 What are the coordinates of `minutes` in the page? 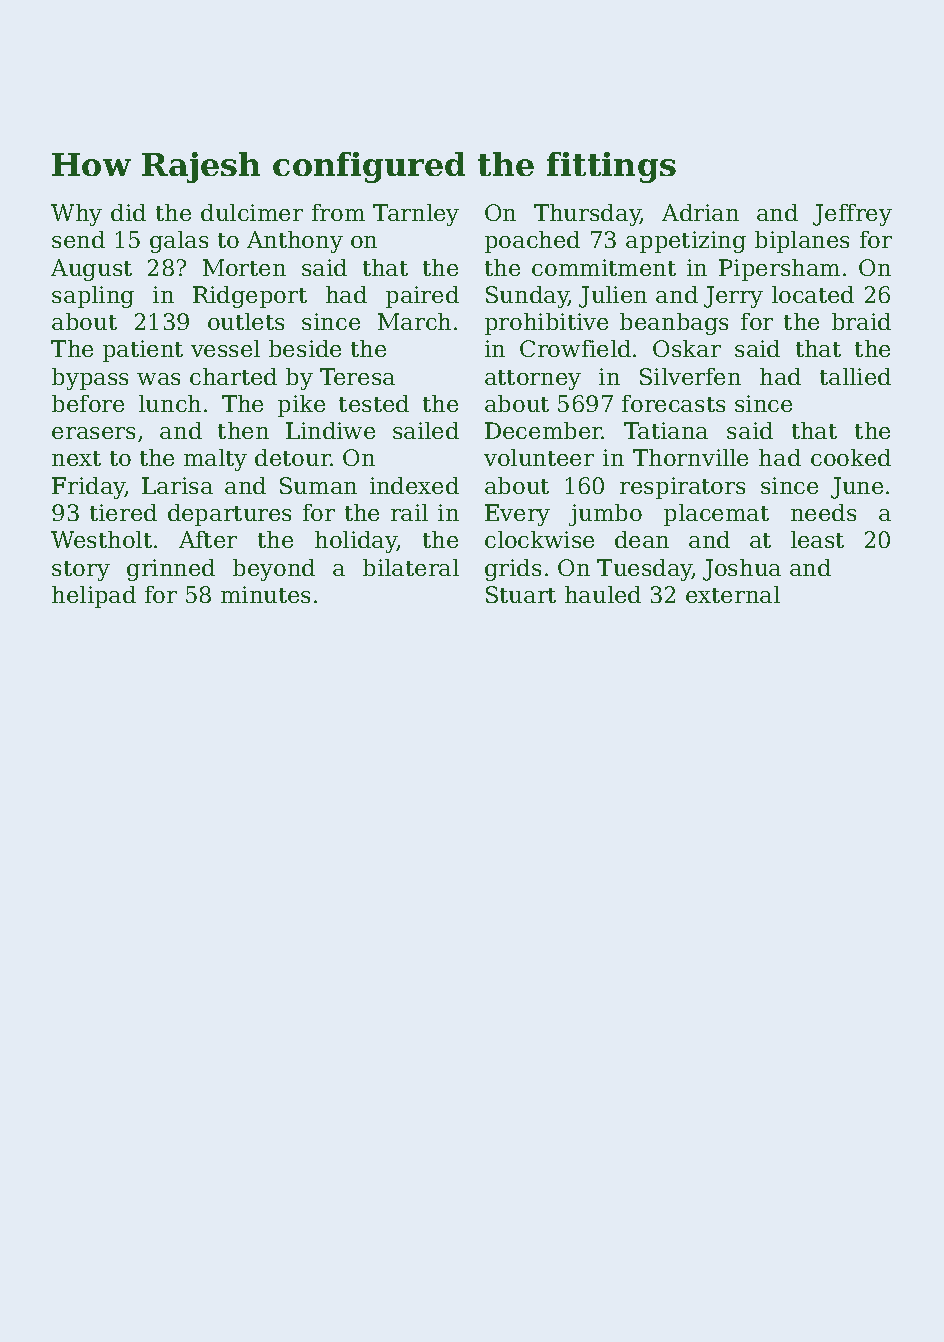 It's located at (265, 594).
